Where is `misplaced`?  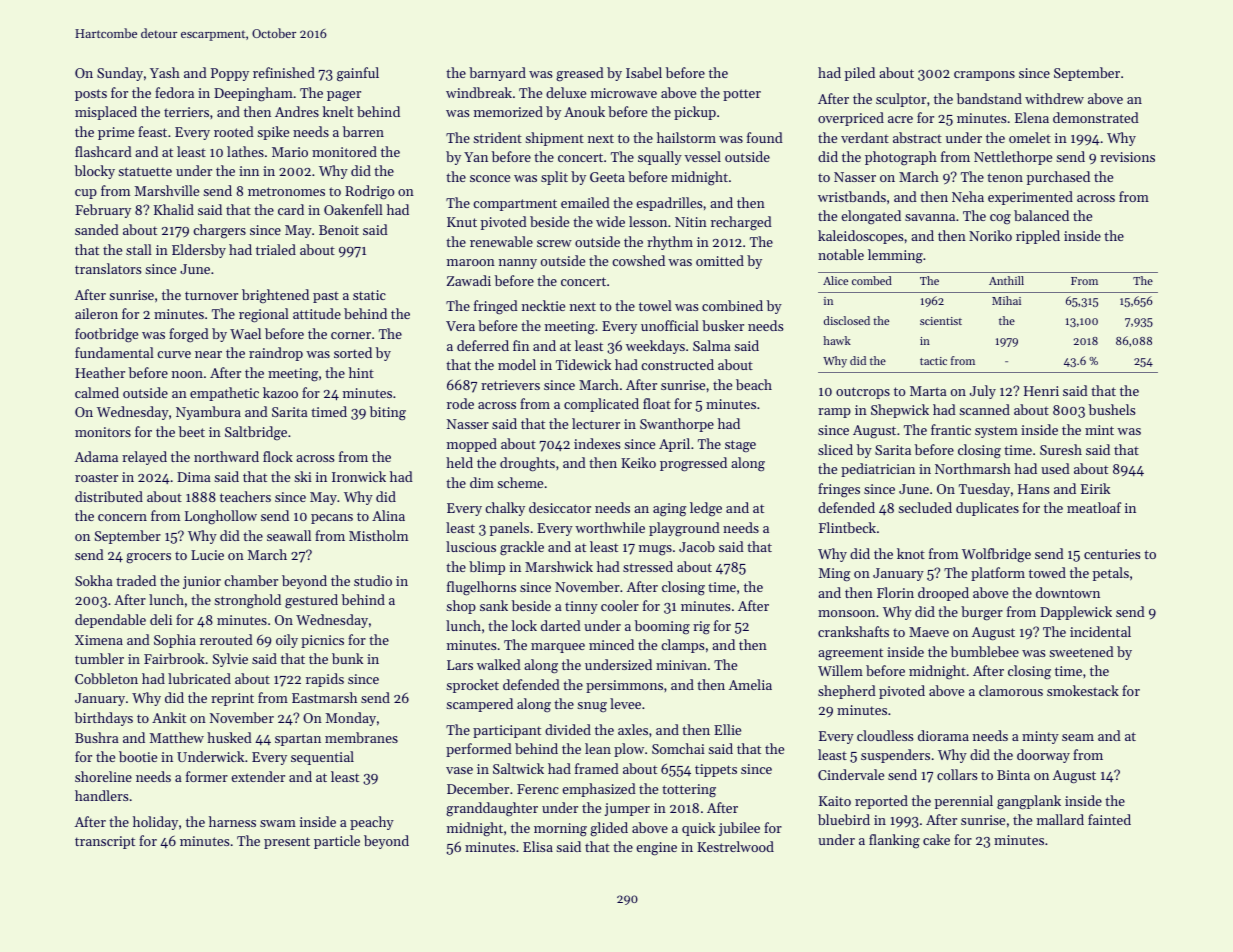 misplaced is located at coordinates (106, 113).
